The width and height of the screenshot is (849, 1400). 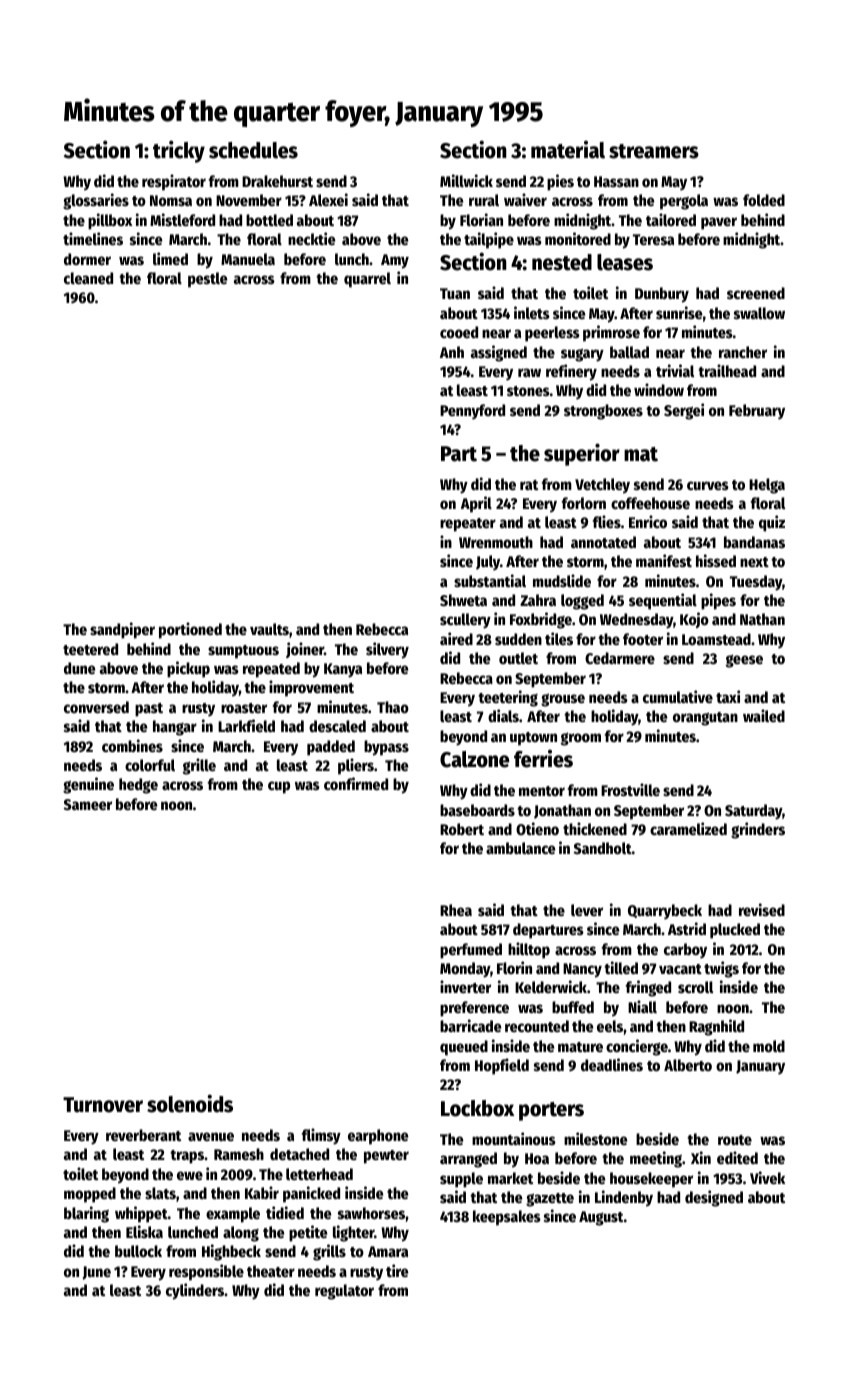 What do you see at coordinates (648, 521) in the screenshot?
I see `Enrico` at bounding box center [648, 521].
